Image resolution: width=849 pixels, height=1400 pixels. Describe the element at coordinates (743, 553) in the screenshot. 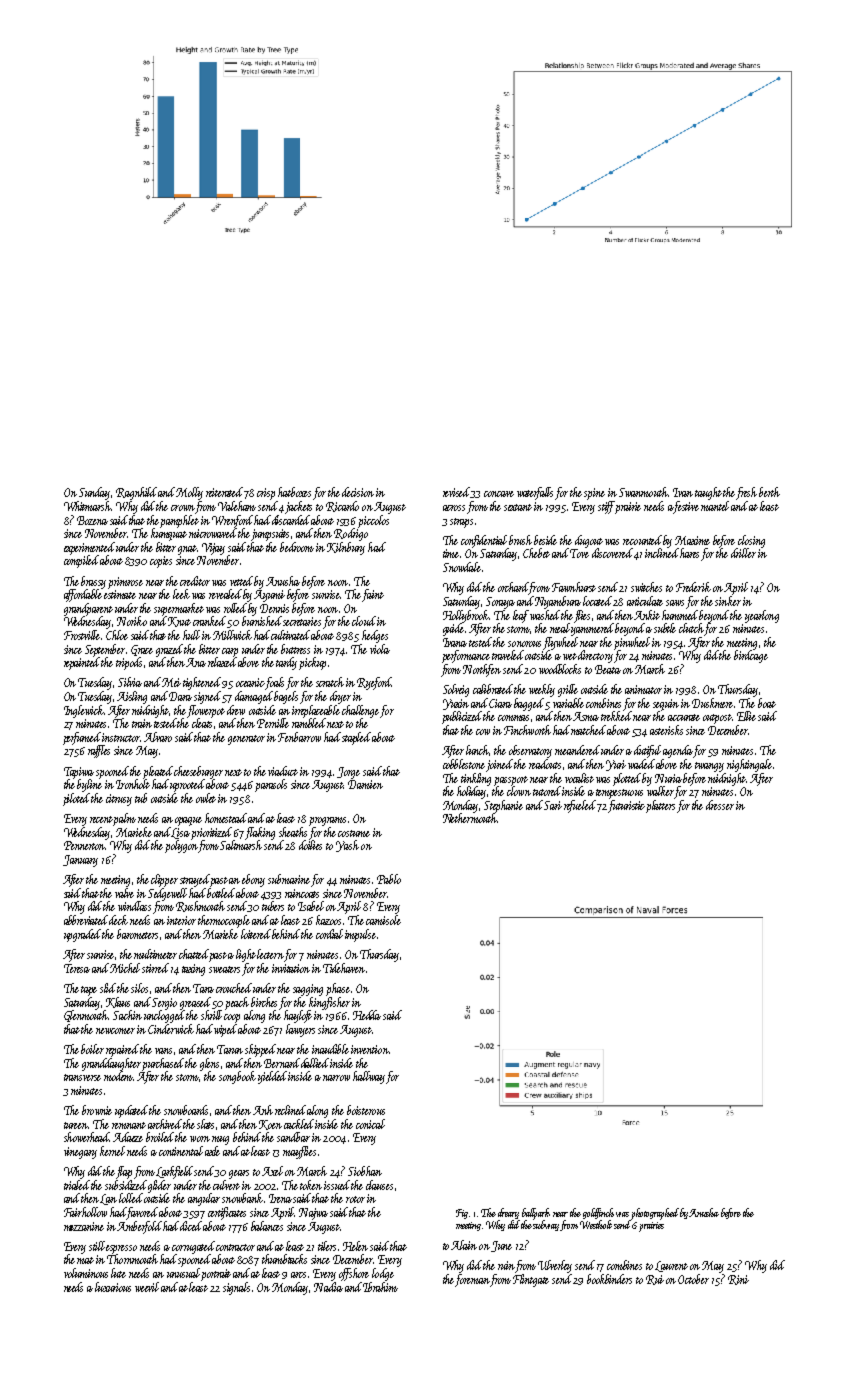

I see `driller` at that location.
